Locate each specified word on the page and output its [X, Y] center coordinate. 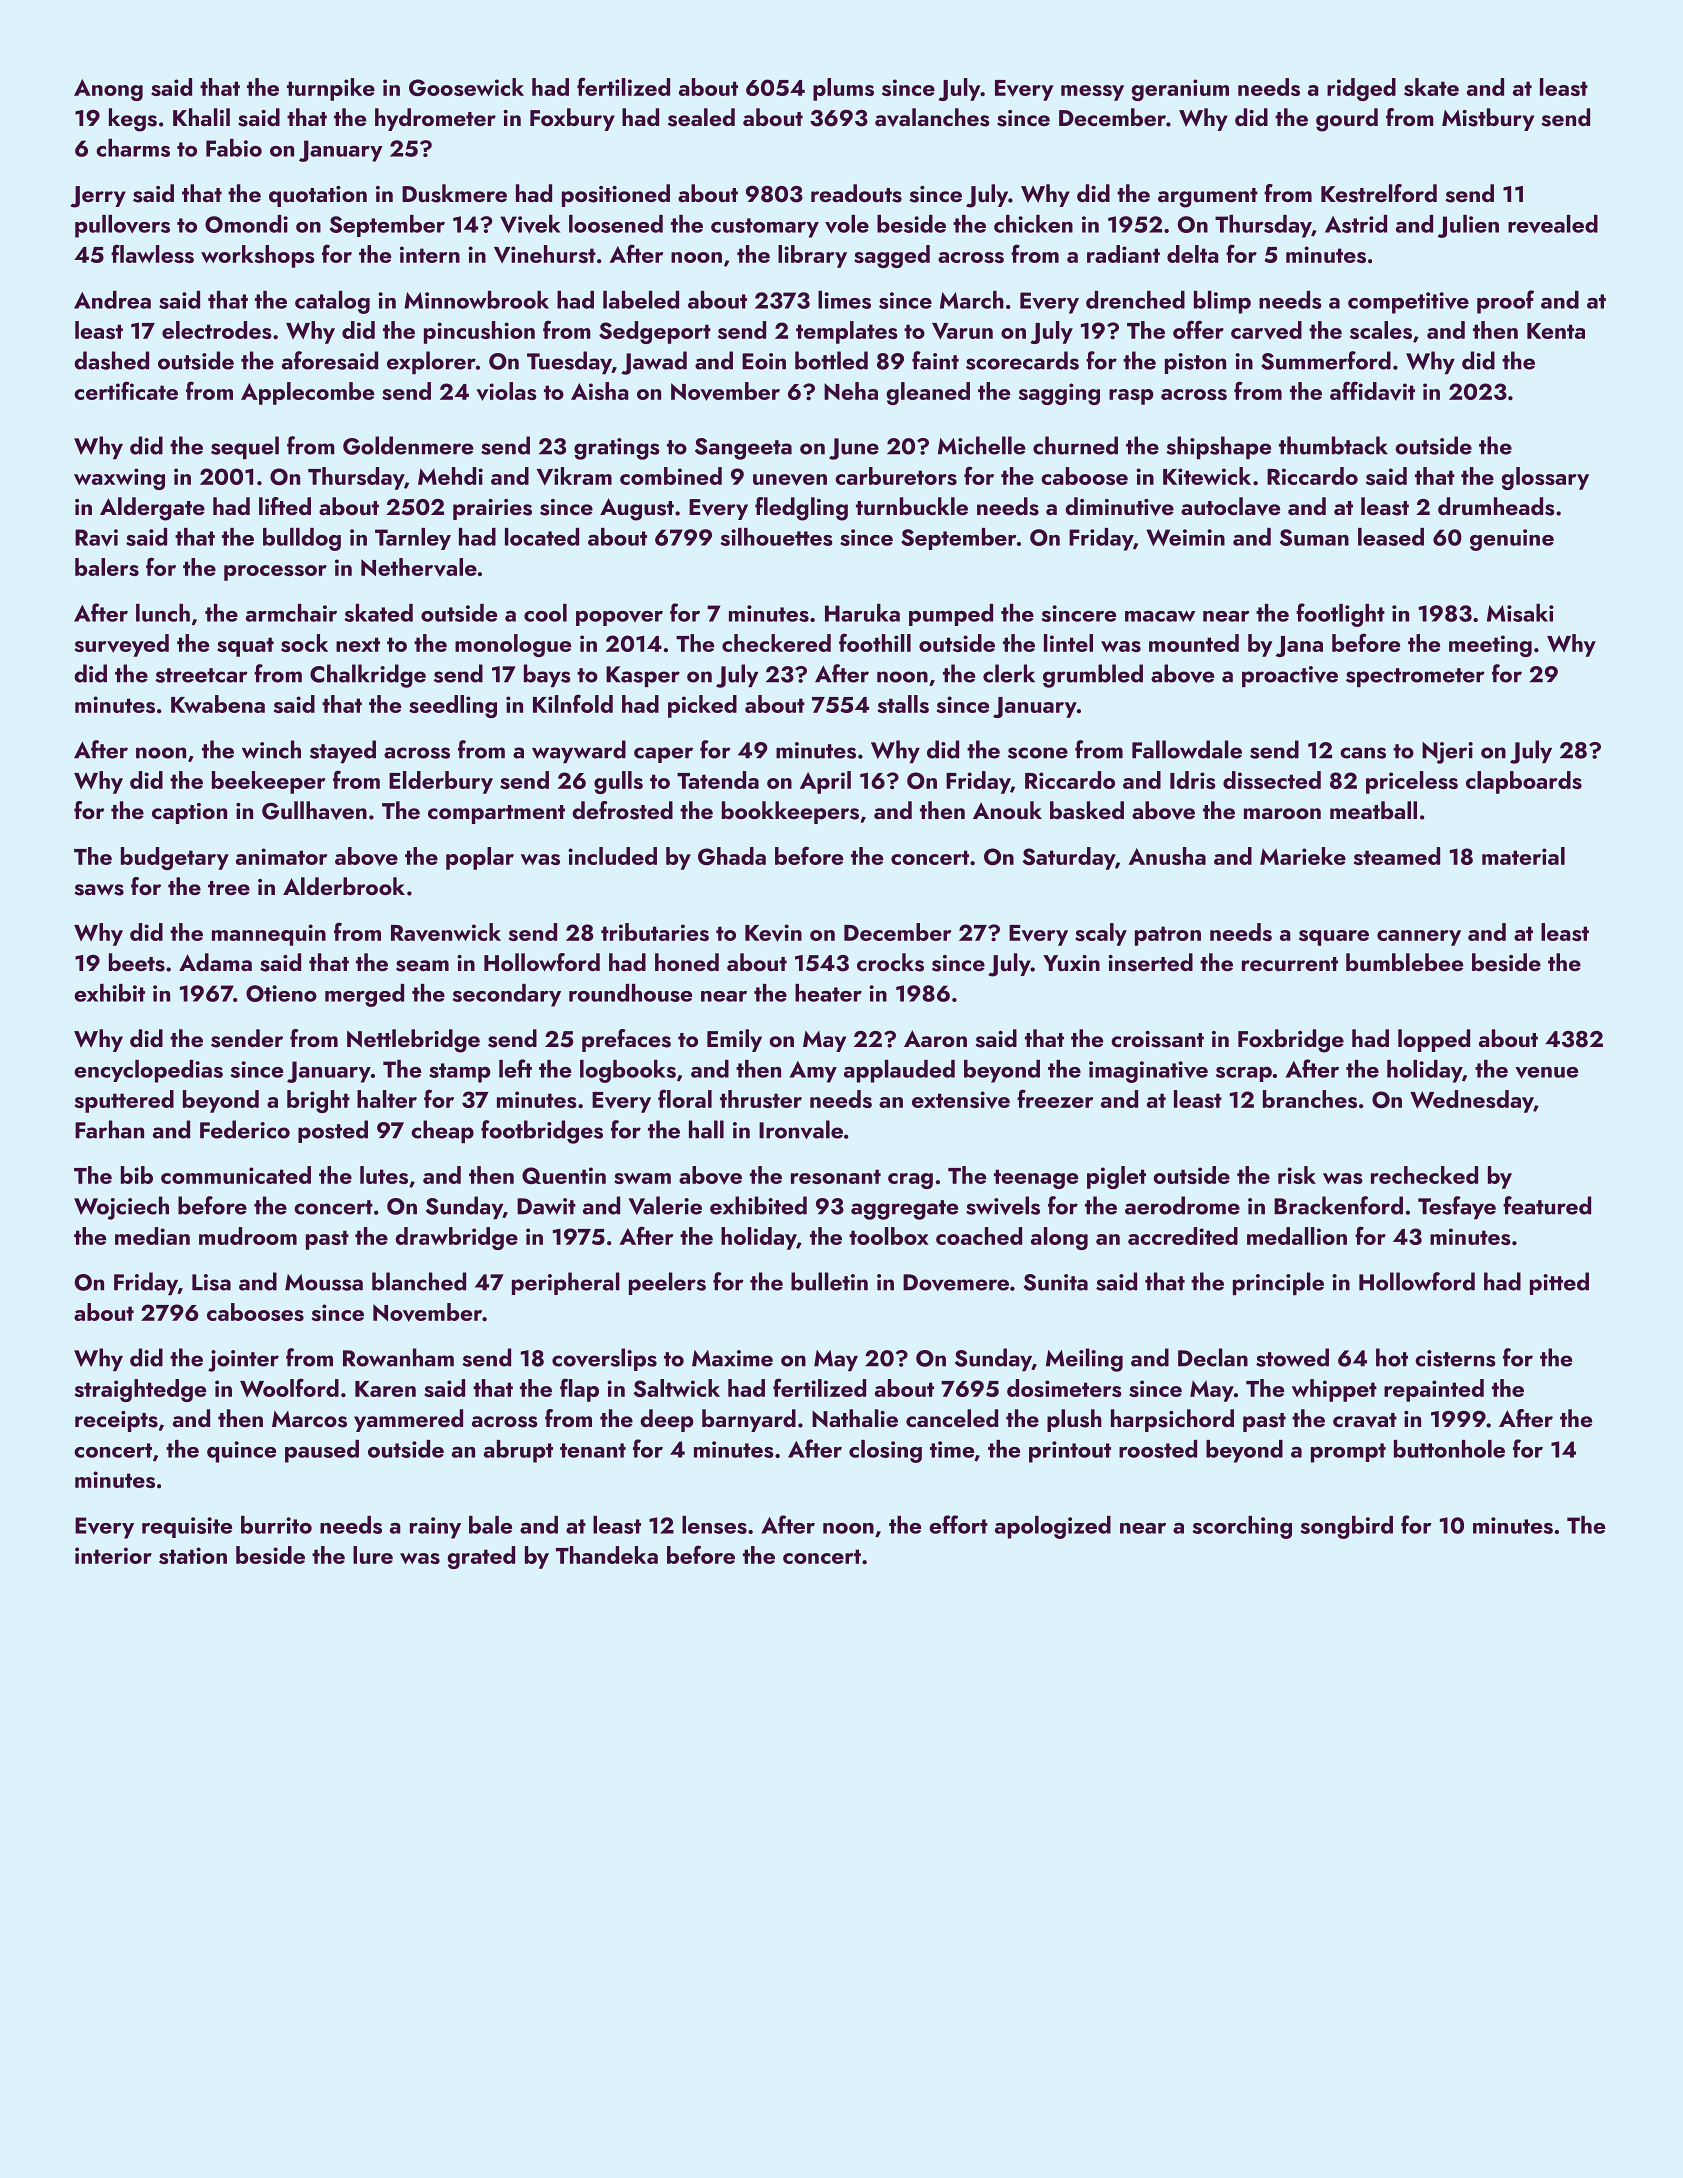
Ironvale [801, 1129]
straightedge [140, 1390]
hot [1392, 1357]
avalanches [932, 117]
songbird [1347, 1527]
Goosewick [466, 87]
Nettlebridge [413, 1041]
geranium [1180, 90]
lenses [714, 1525]
